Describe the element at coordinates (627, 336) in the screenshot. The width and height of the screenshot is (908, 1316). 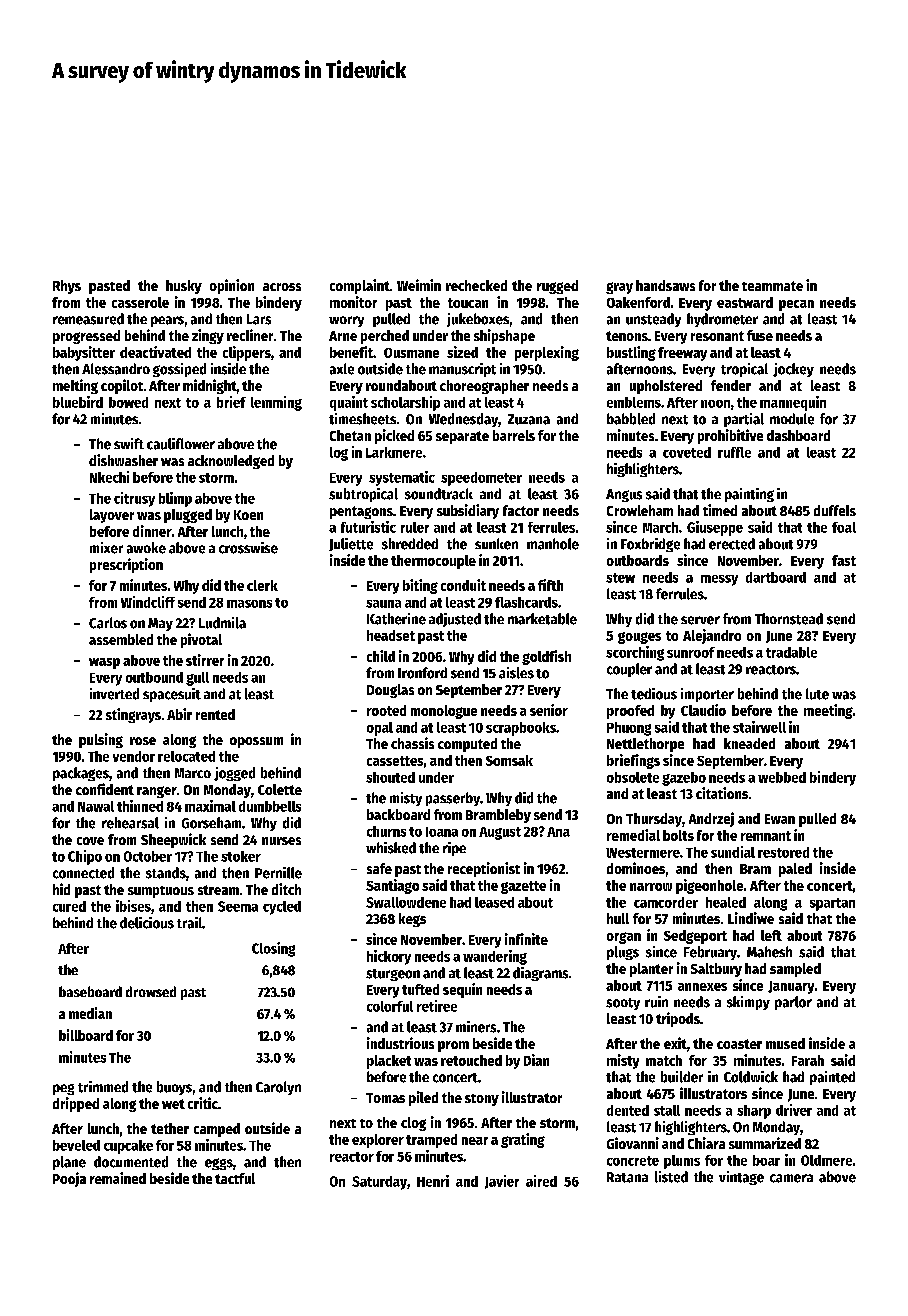
I see `tenons` at that location.
